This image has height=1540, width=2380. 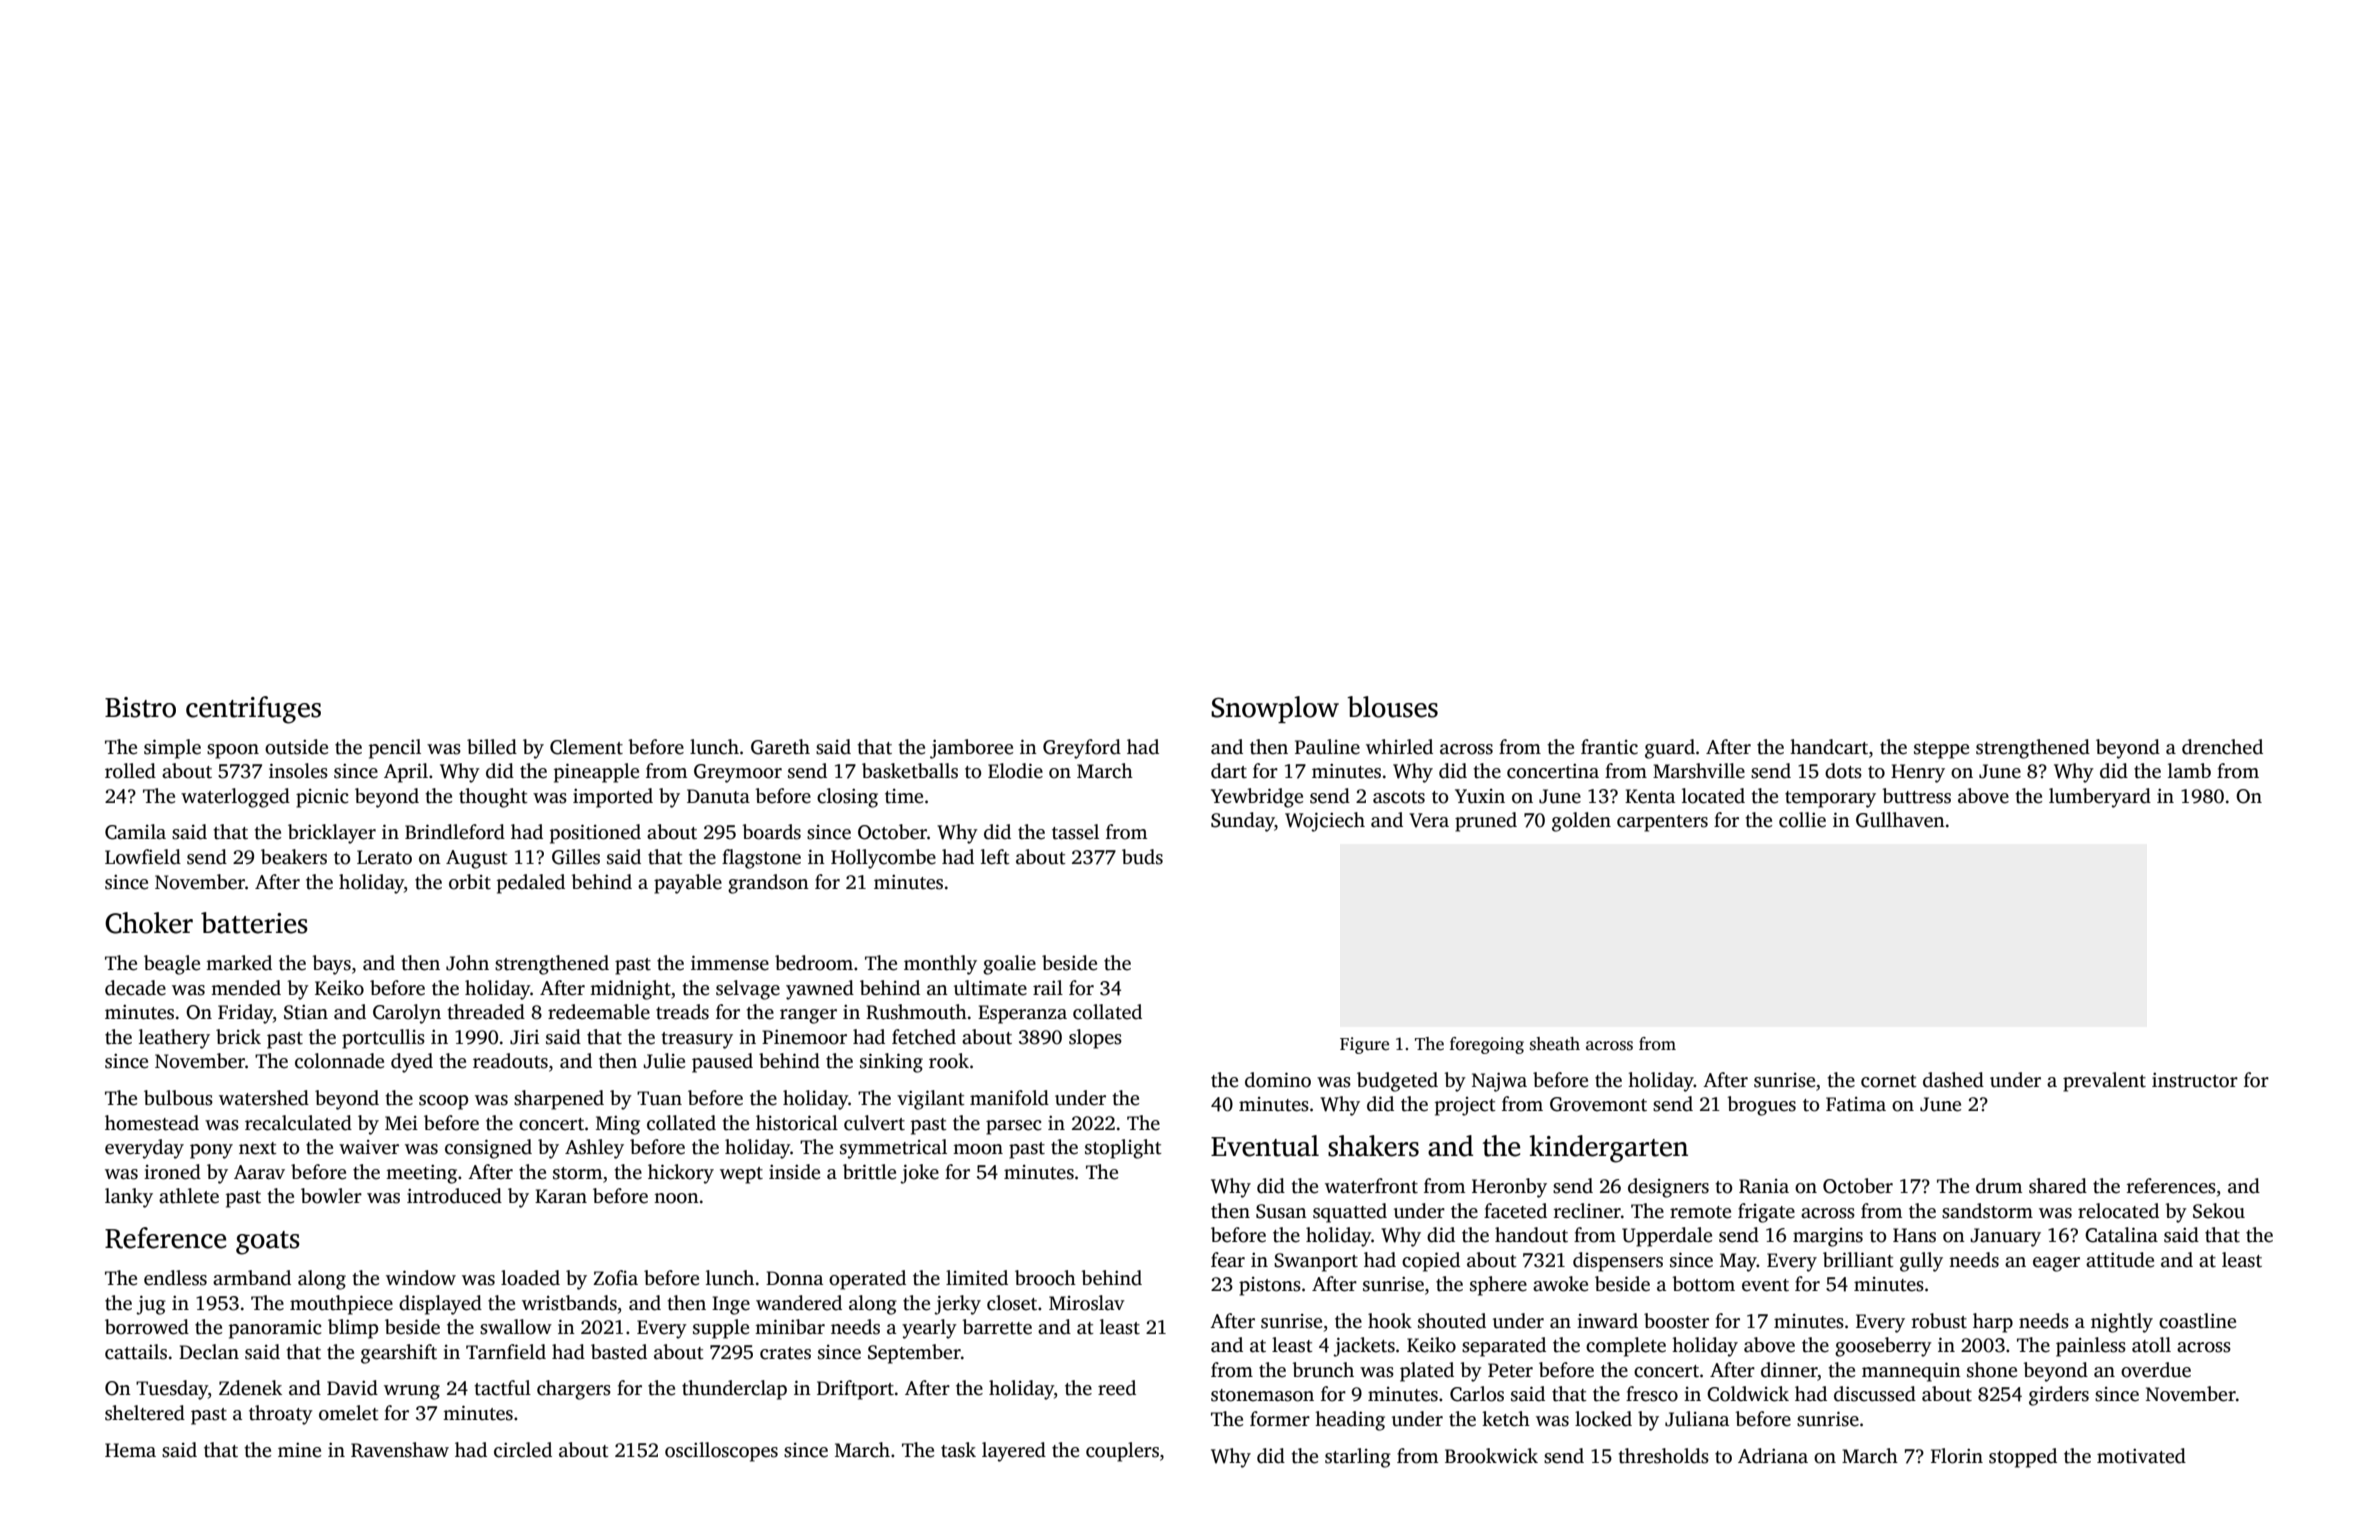 I want to click on Bistro, so click(x=140, y=707).
